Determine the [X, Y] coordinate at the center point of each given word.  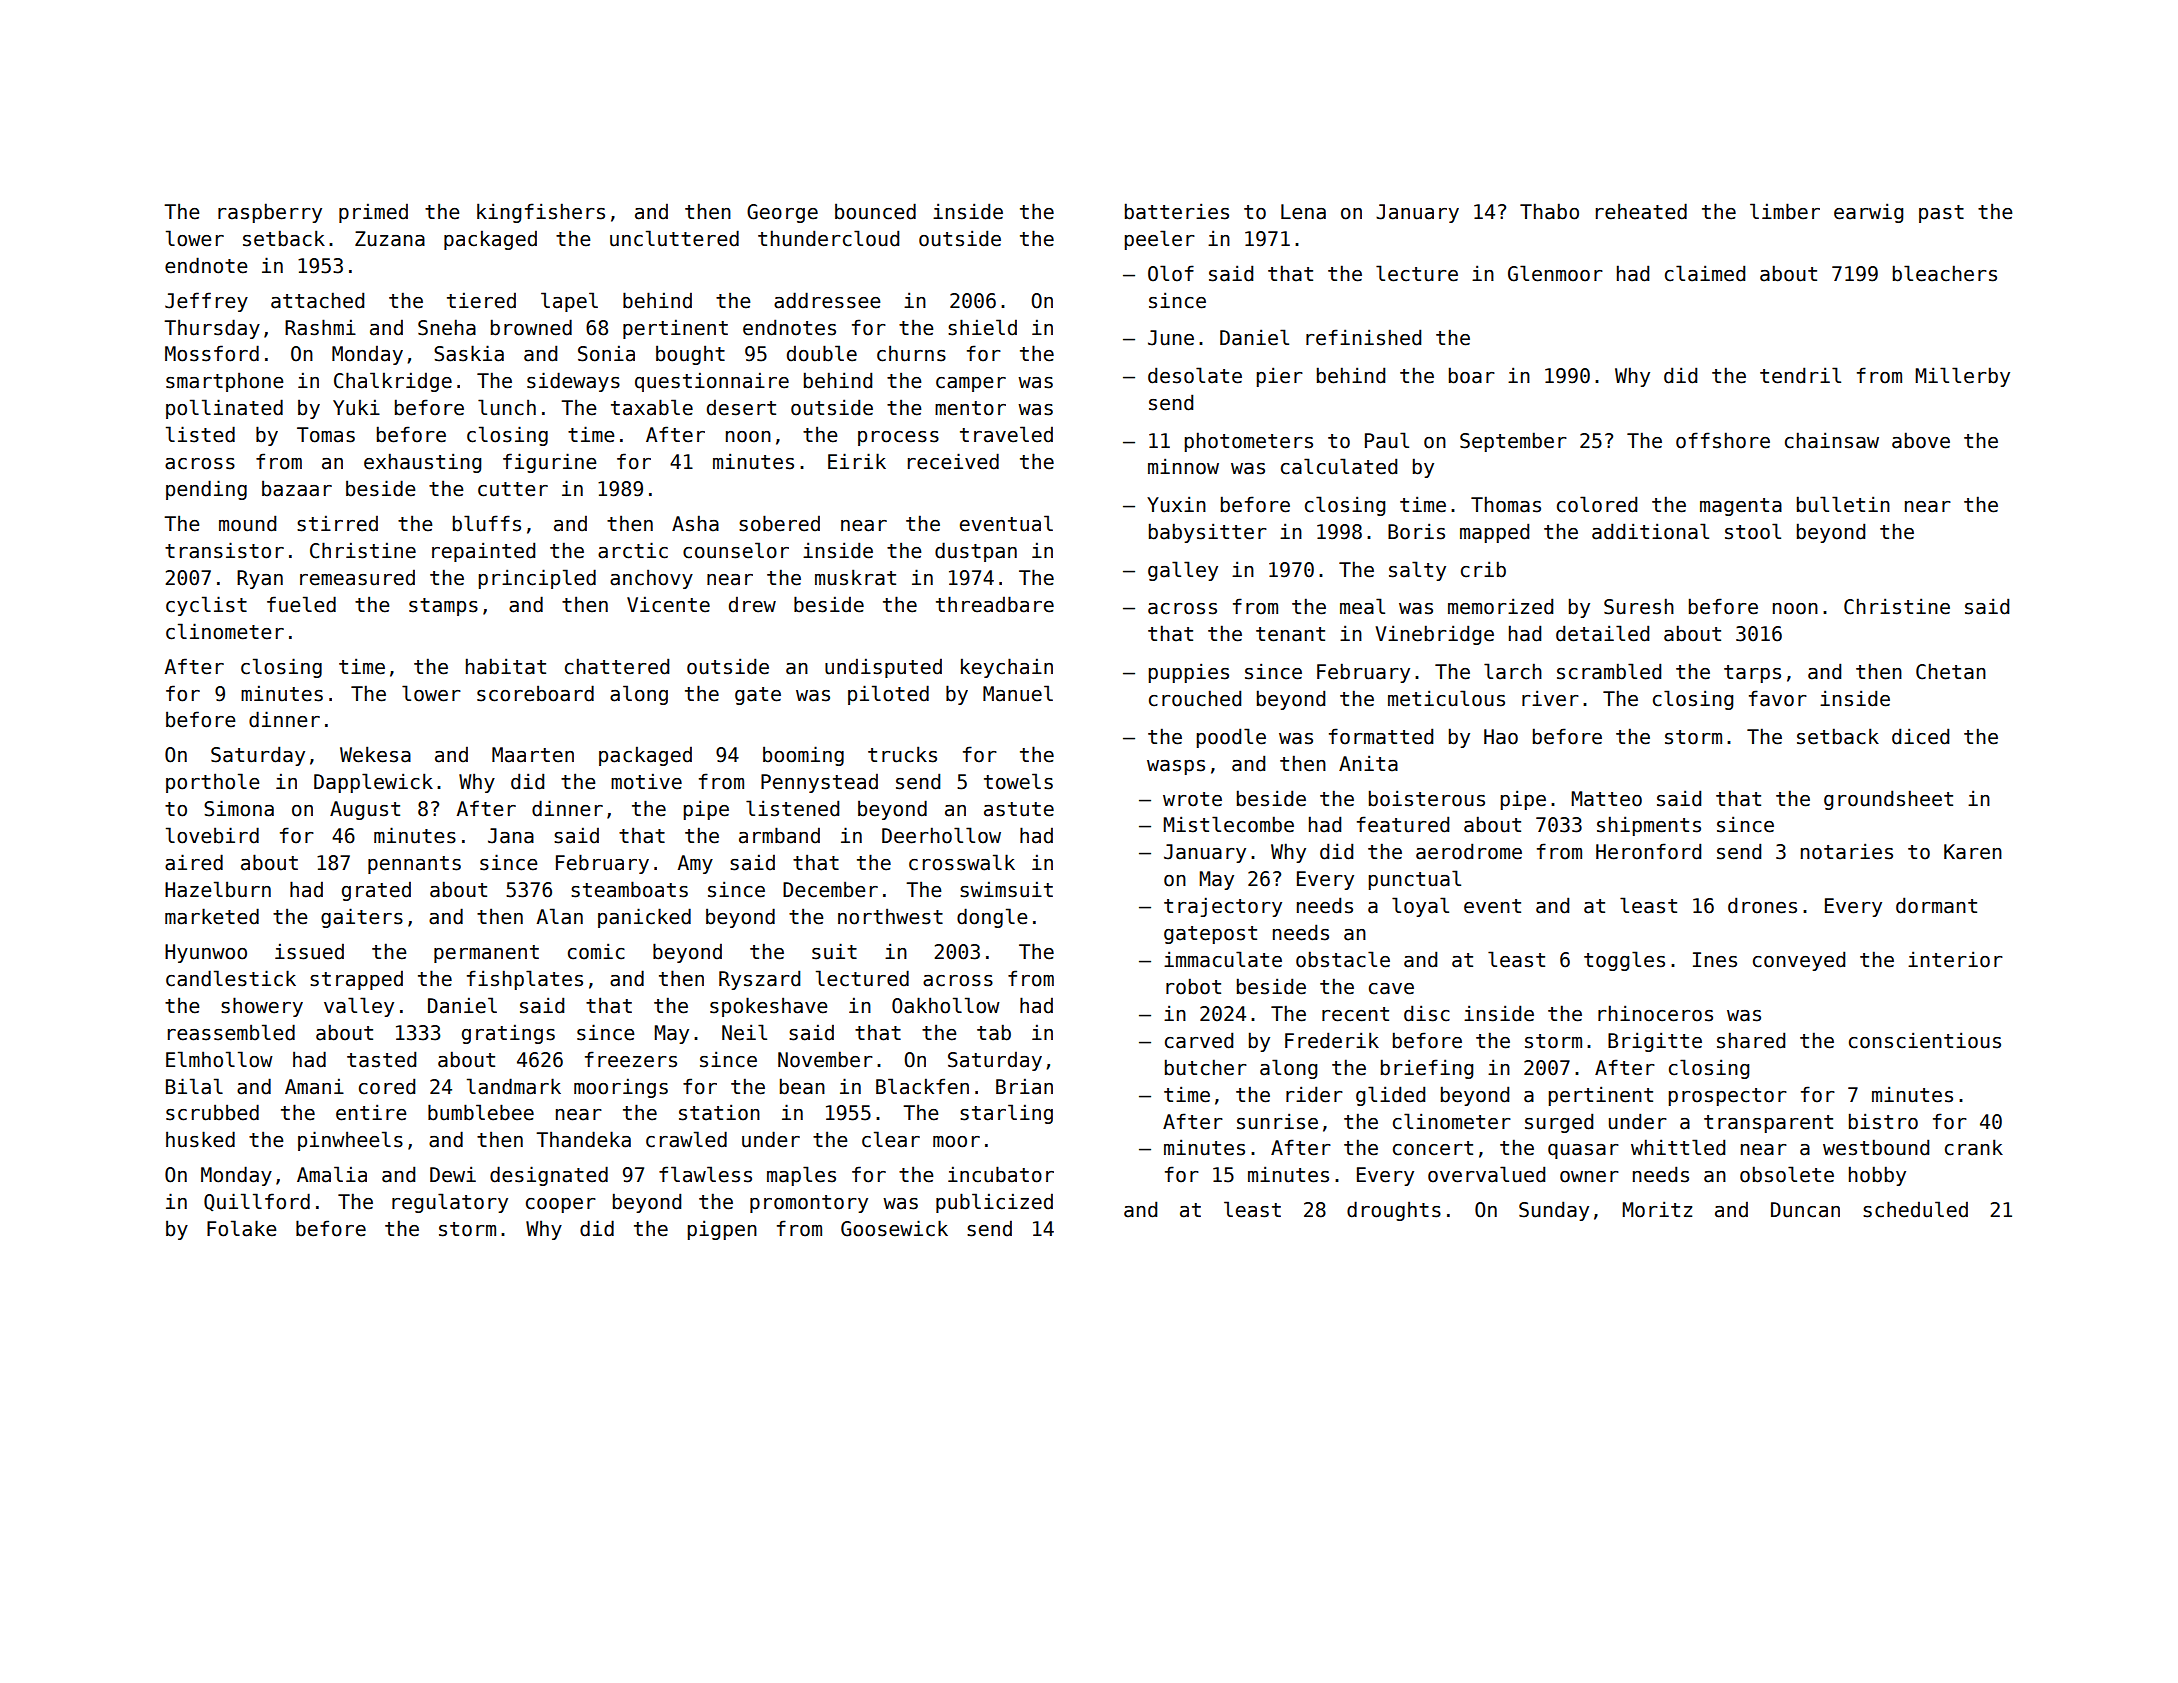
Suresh [1639, 606]
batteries [1177, 211]
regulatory [450, 1203]
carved [1199, 1040]
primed [373, 213]
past [1941, 214]
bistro [1883, 1121]
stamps [443, 607]
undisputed [883, 668]
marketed [212, 916]
